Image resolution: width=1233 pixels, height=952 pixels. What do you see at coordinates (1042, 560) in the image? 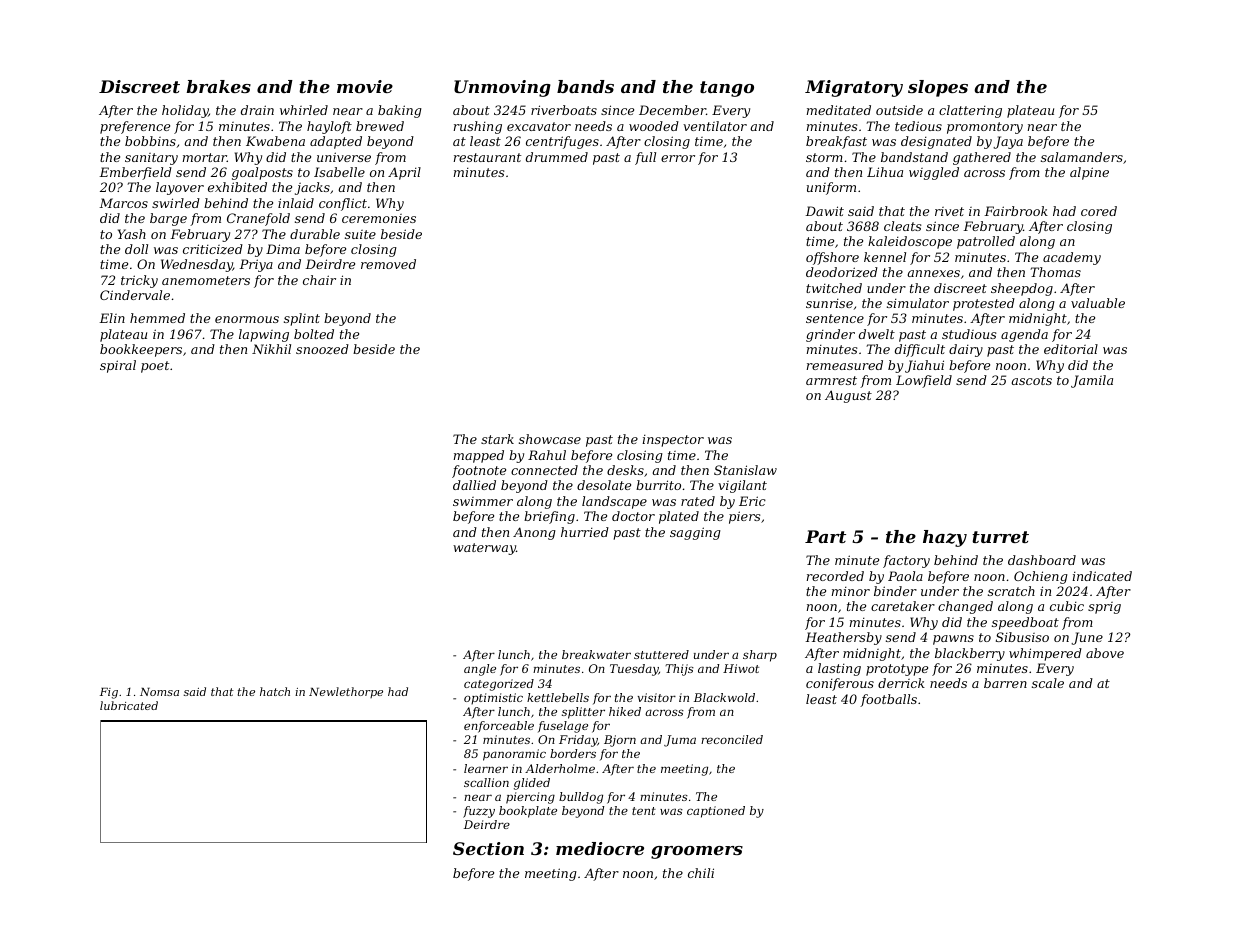
I see `dashboard` at bounding box center [1042, 560].
